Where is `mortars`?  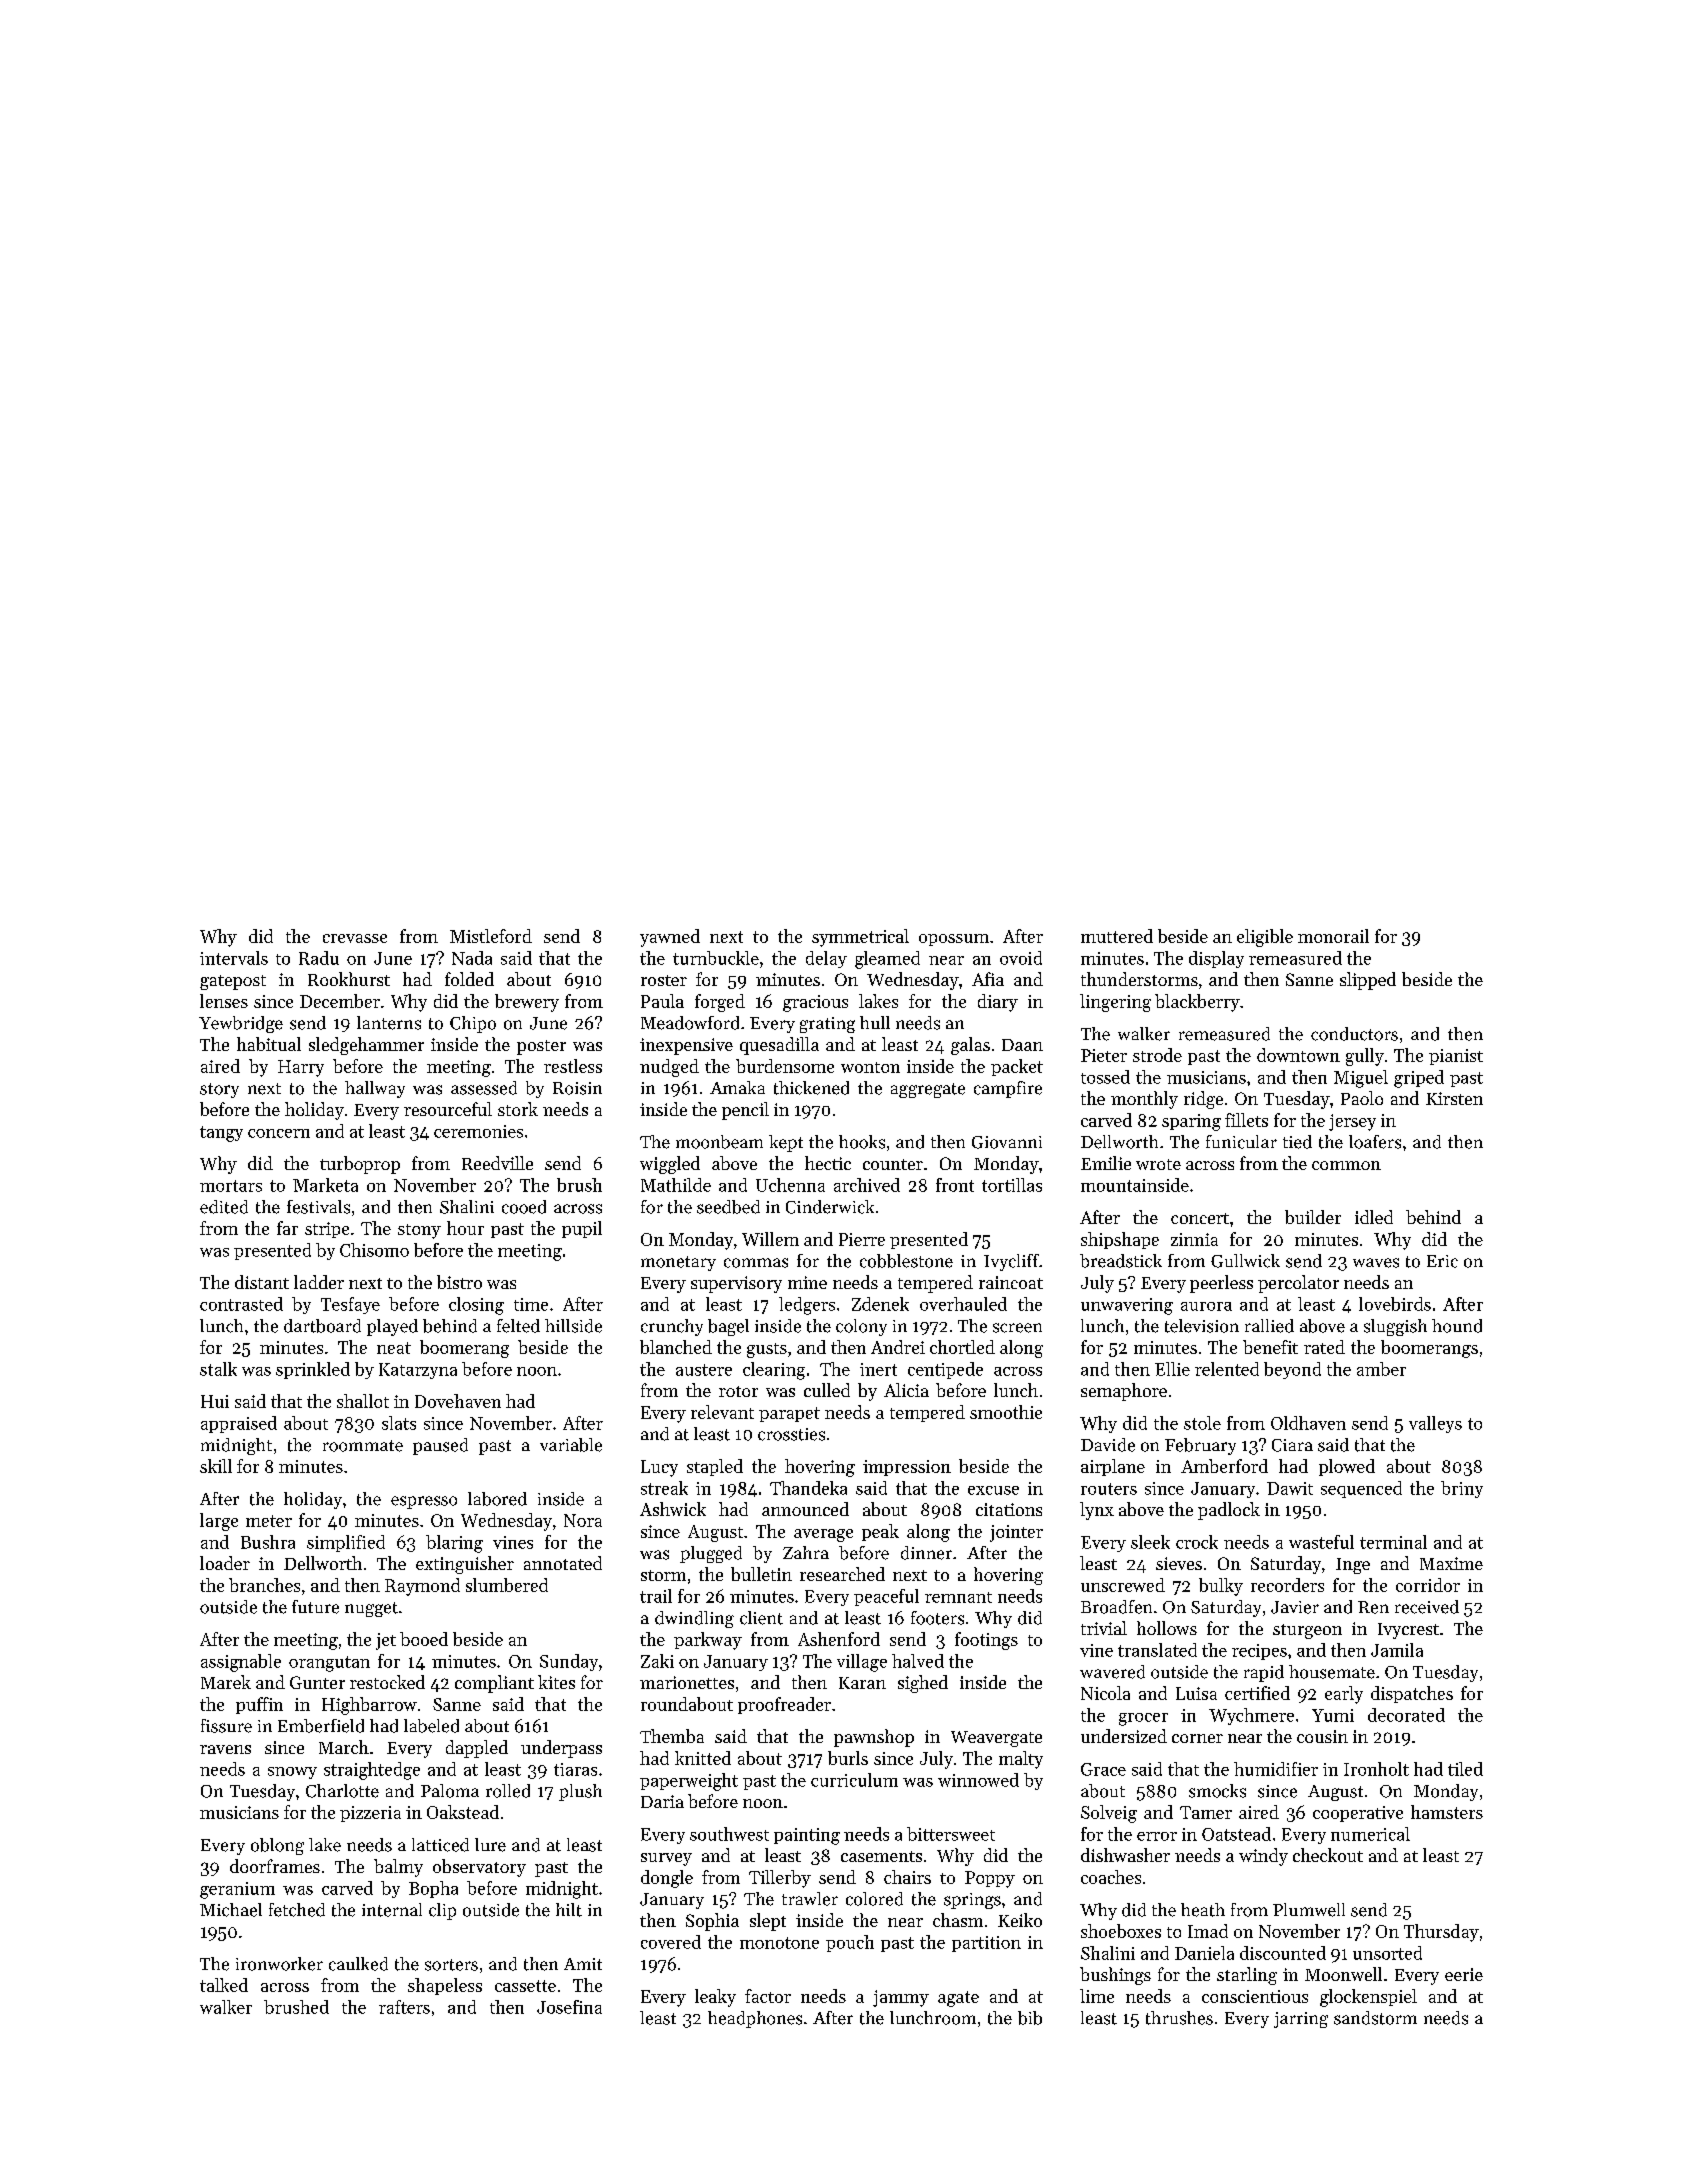 mortars is located at coordinates (231, 1186).
